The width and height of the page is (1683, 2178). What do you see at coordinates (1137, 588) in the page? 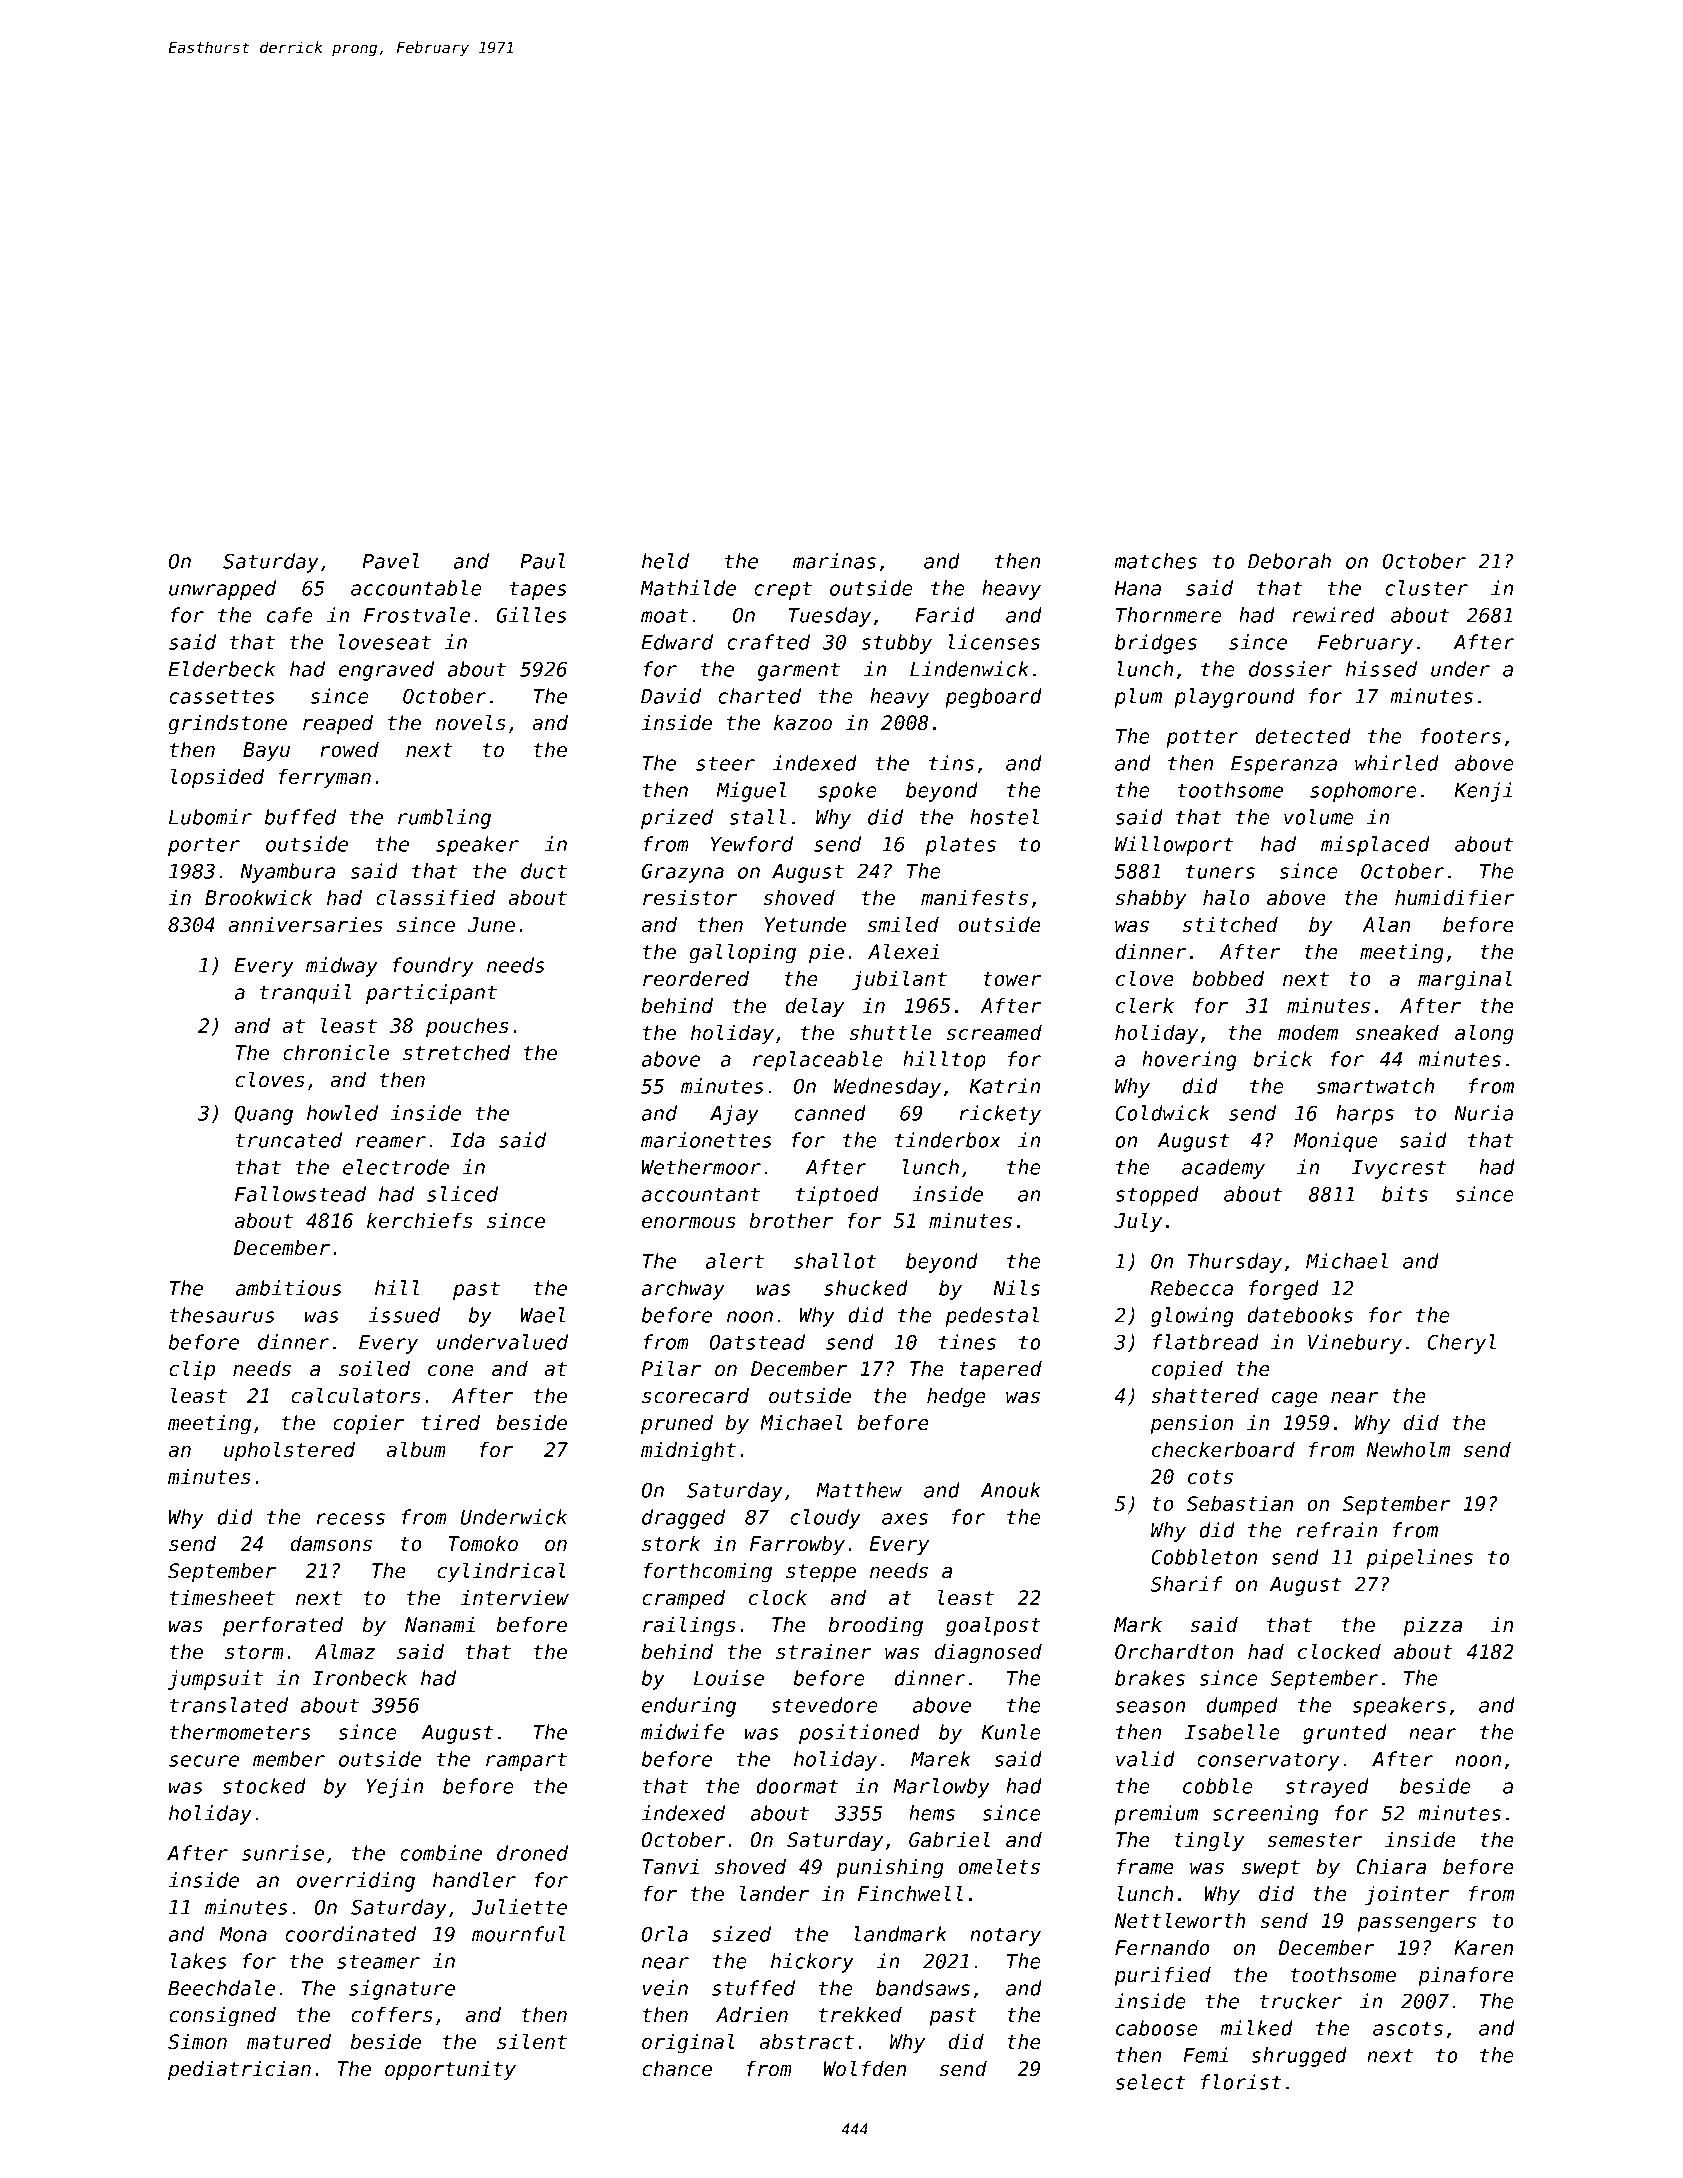
I see `Hana` at bounding box center [1137, 588].
